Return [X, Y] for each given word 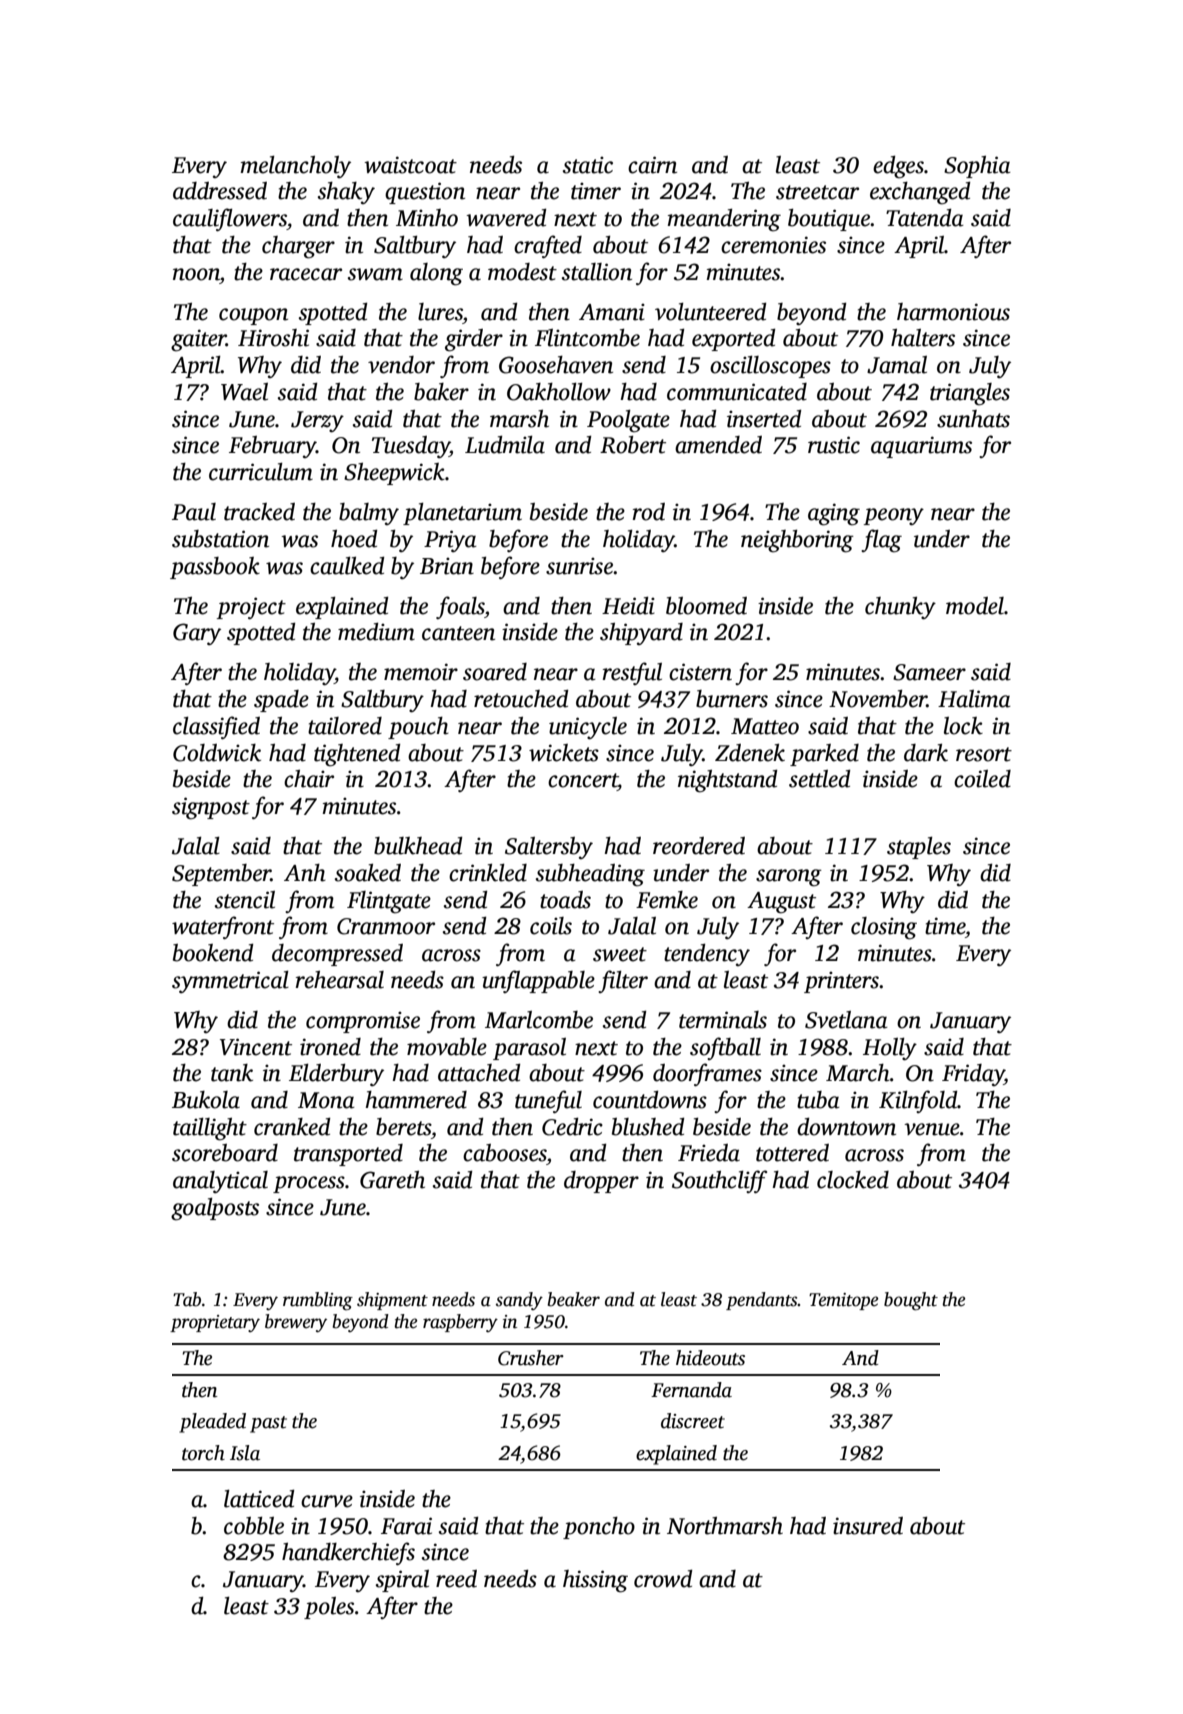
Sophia [977, 167]
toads [565, 900]
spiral [402, 1581]
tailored [345, 726]
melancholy [296, 167]
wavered [506, 217]
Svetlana [846, 1020]
